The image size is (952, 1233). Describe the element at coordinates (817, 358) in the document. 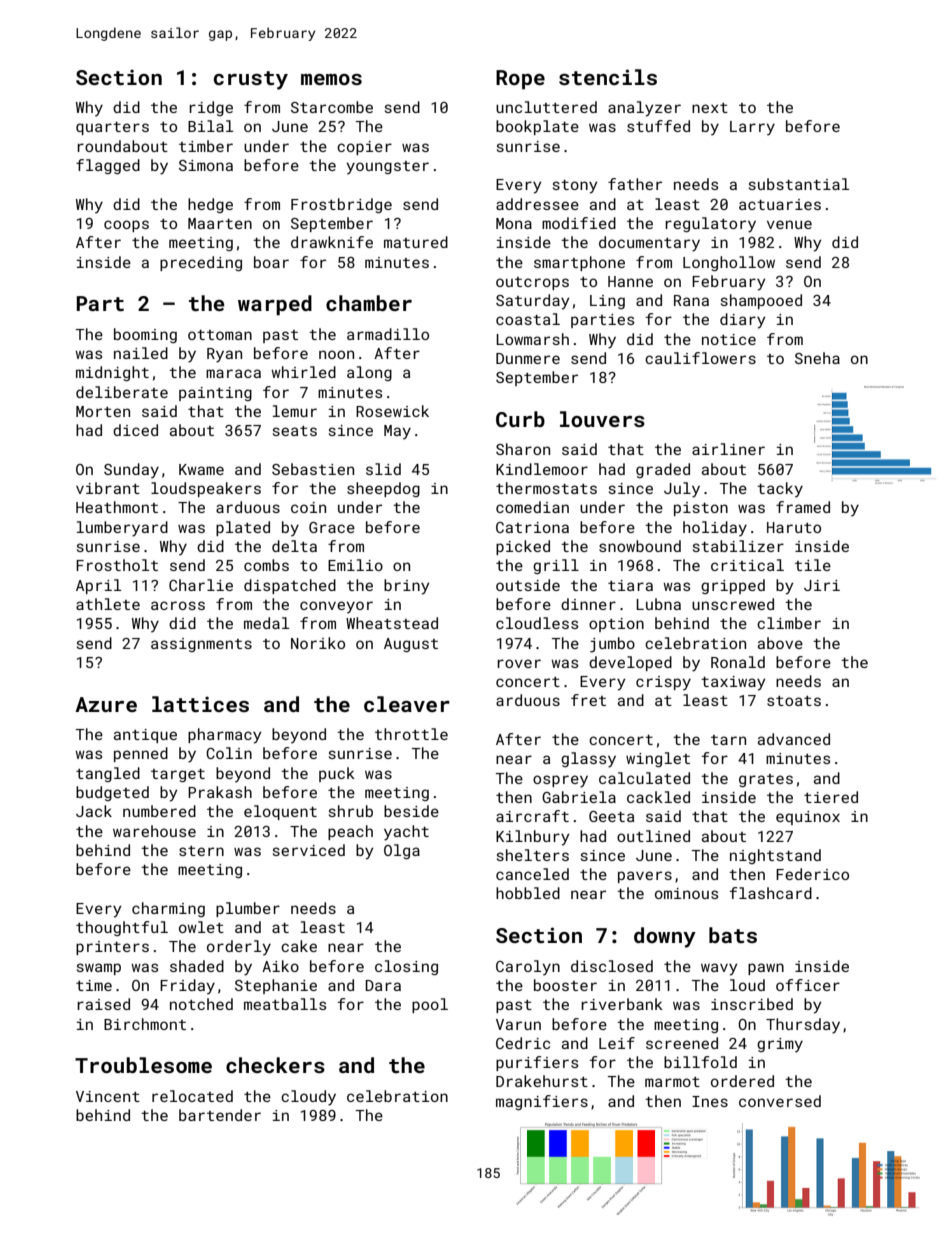

I see `Sneha` at that location.
